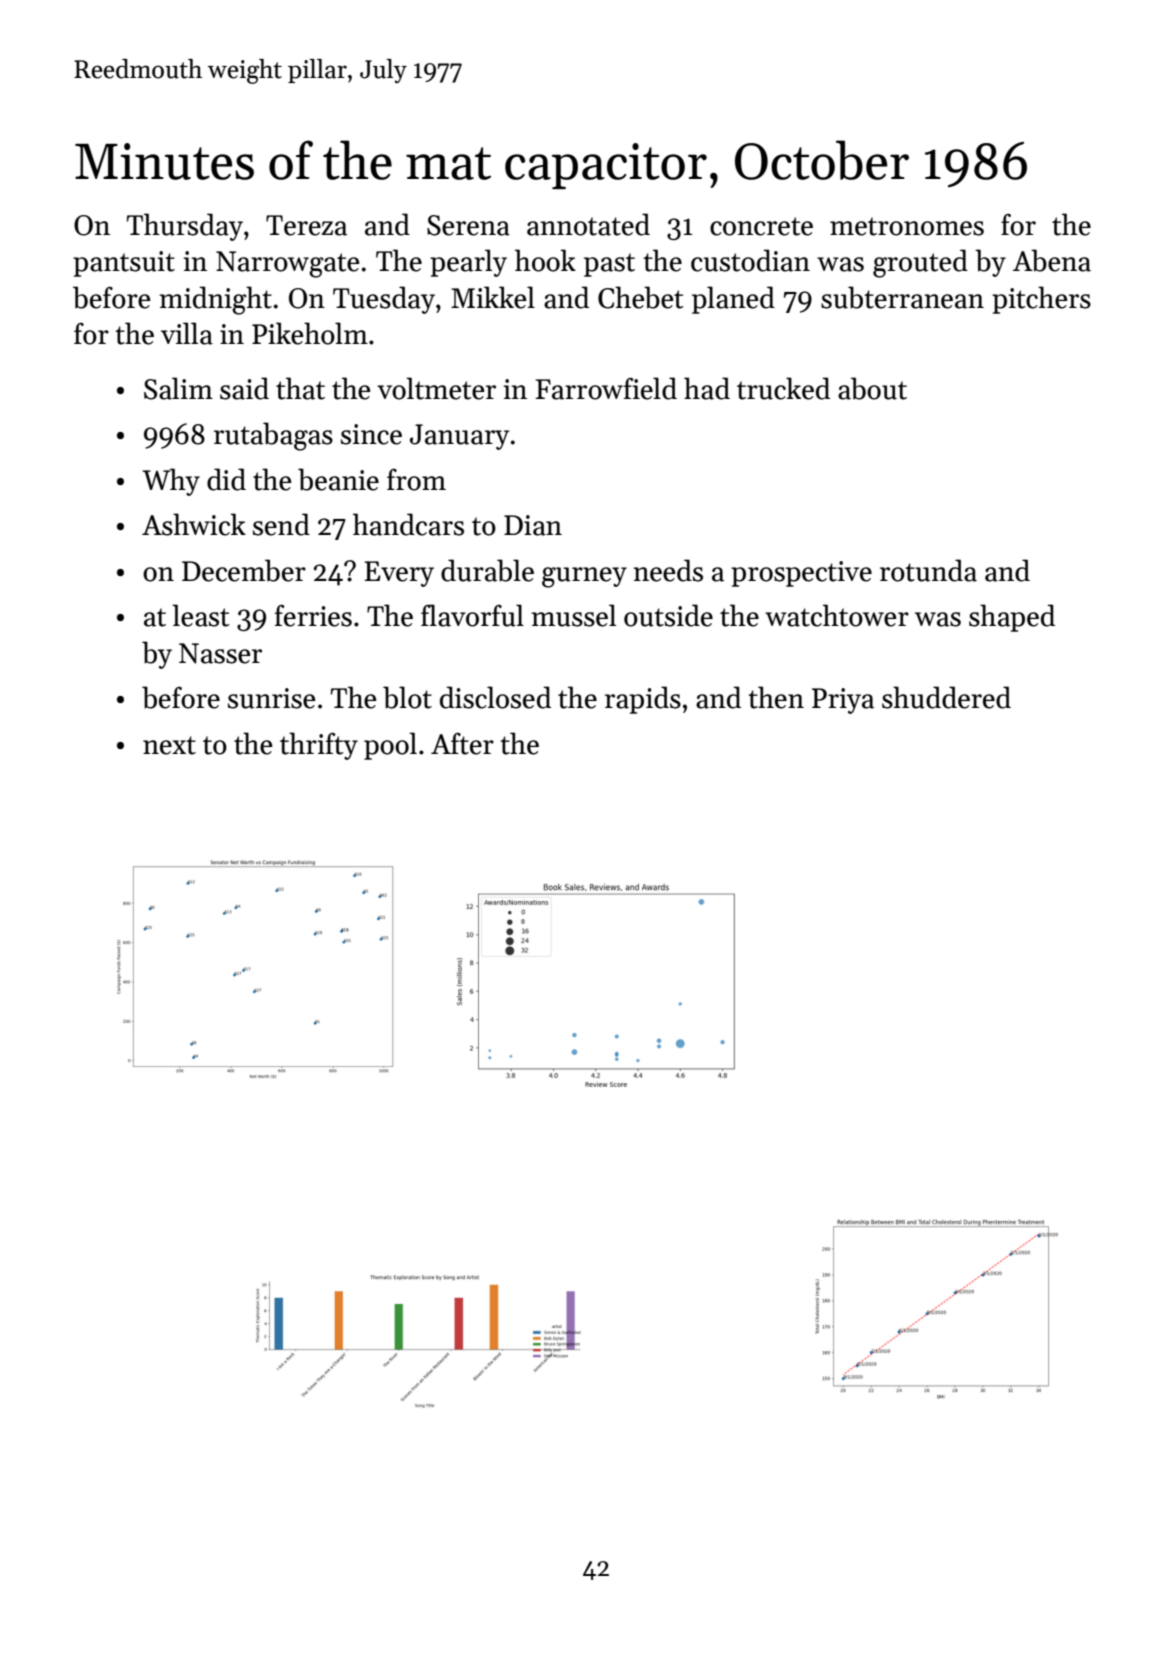 The height and width of the document is (1654, 1165). What do you see at coordinates (124, 264) in the document?
I see `pantsuit` at bounding box center [124, 264].
